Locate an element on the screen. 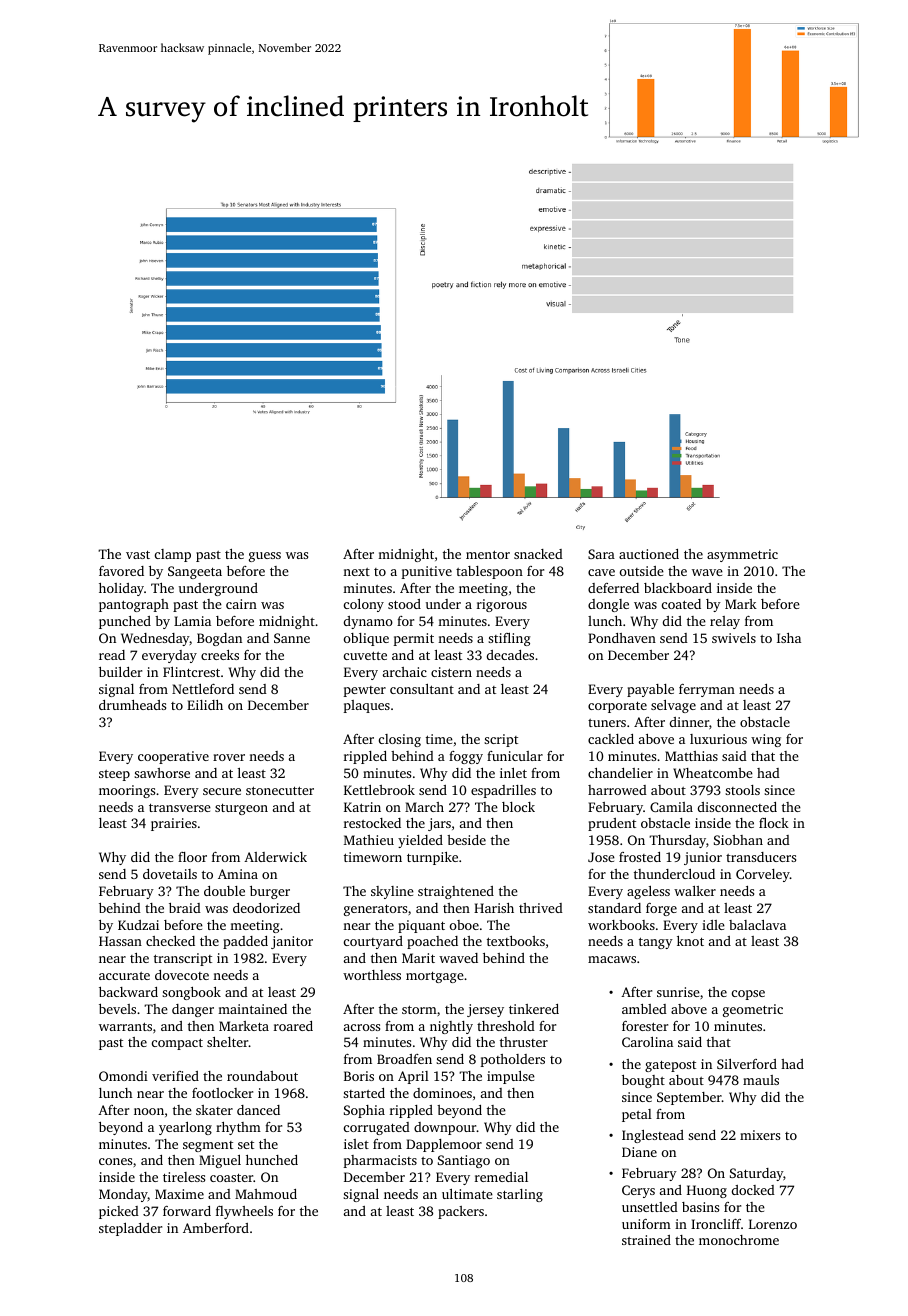  coated is located at coordinates (681, 604).
